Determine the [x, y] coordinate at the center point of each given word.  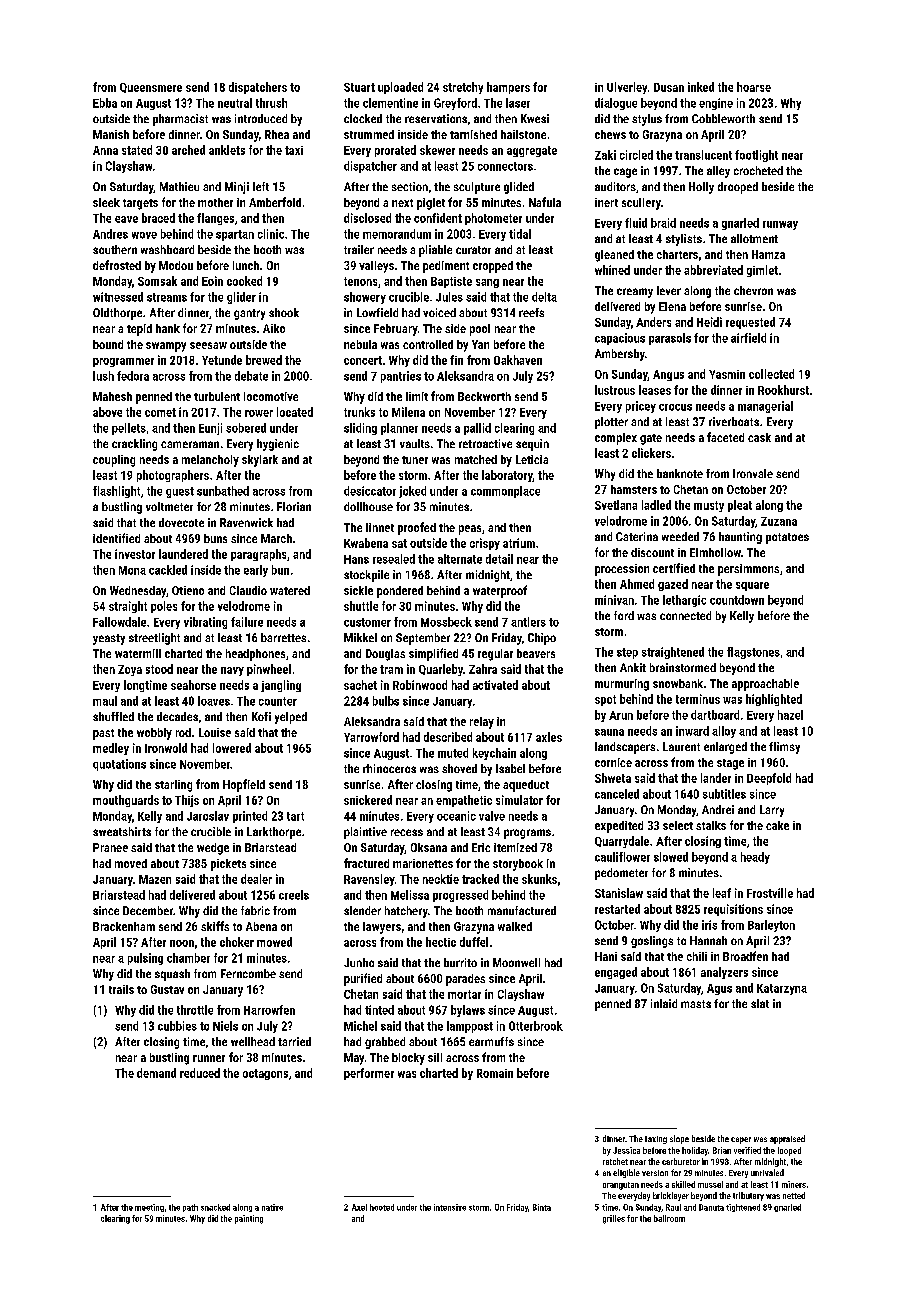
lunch [246, 265]
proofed [417, 528]
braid [663, 223]
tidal [520, 234]
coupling [114, 461]
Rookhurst [783, 390]
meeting [149, 1208]
